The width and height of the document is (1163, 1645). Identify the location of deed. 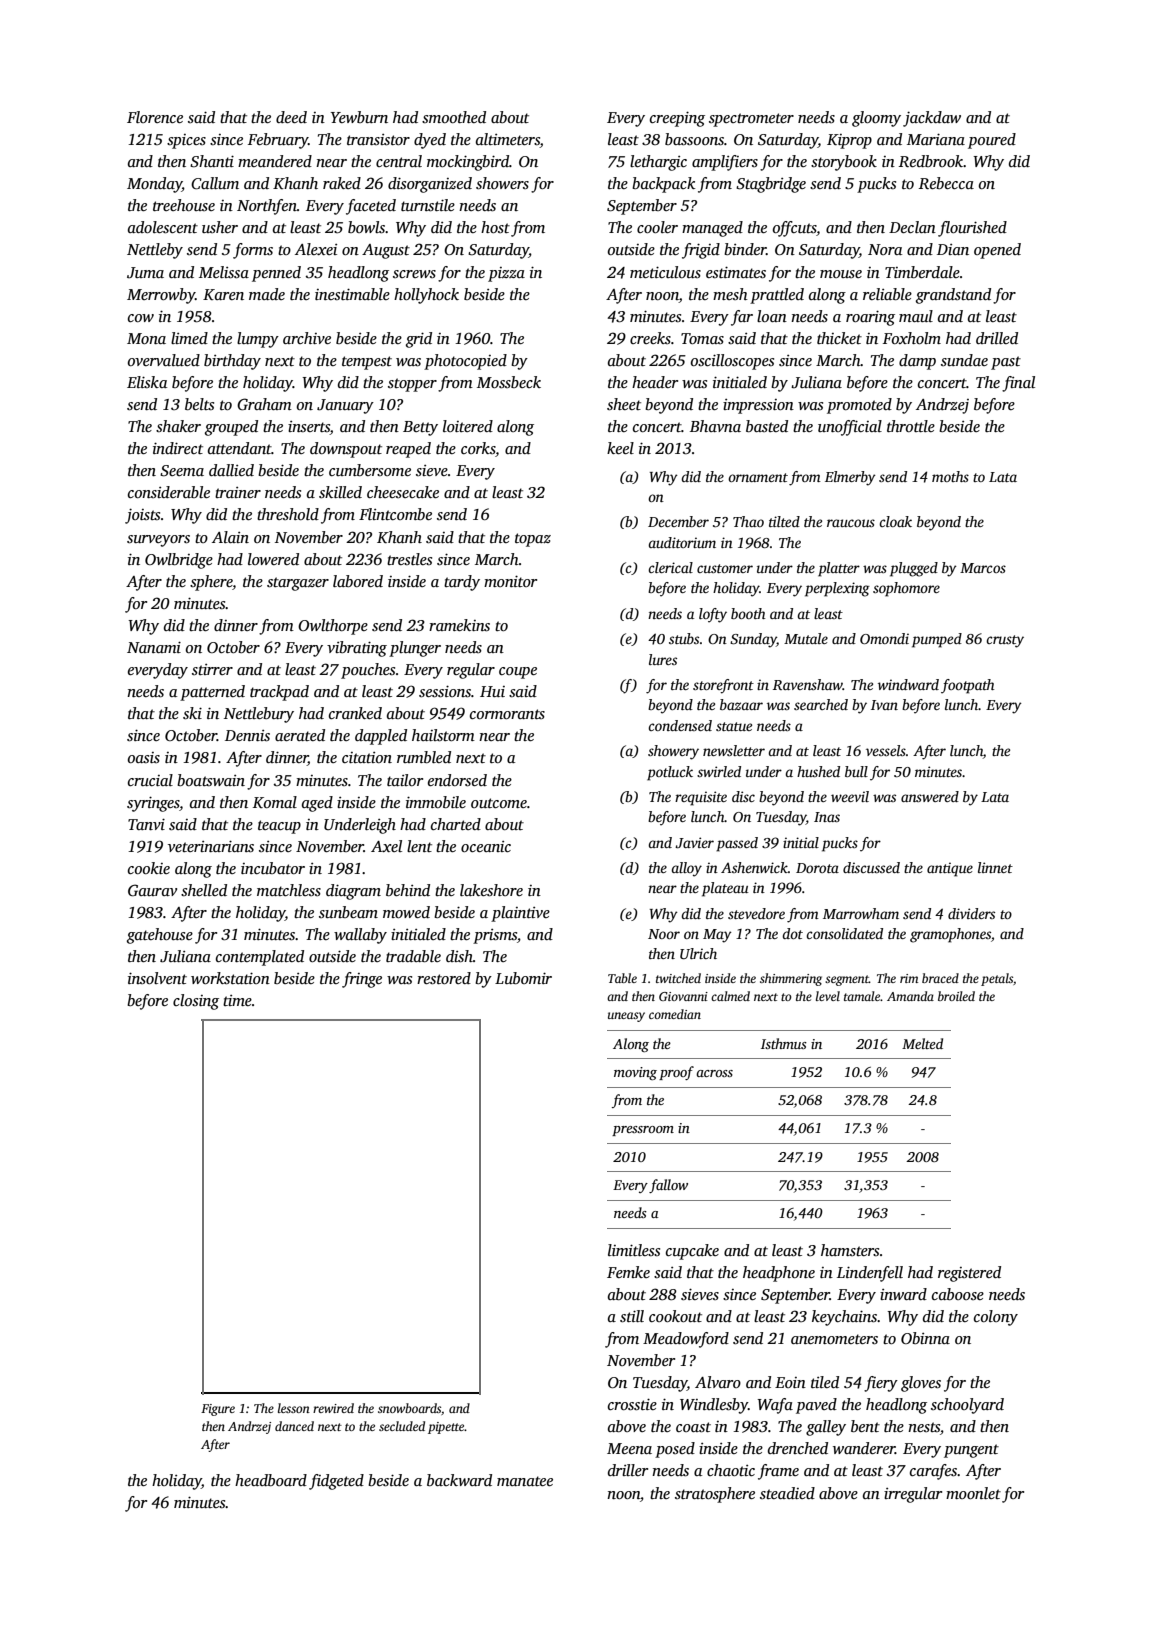
(291, 117).
